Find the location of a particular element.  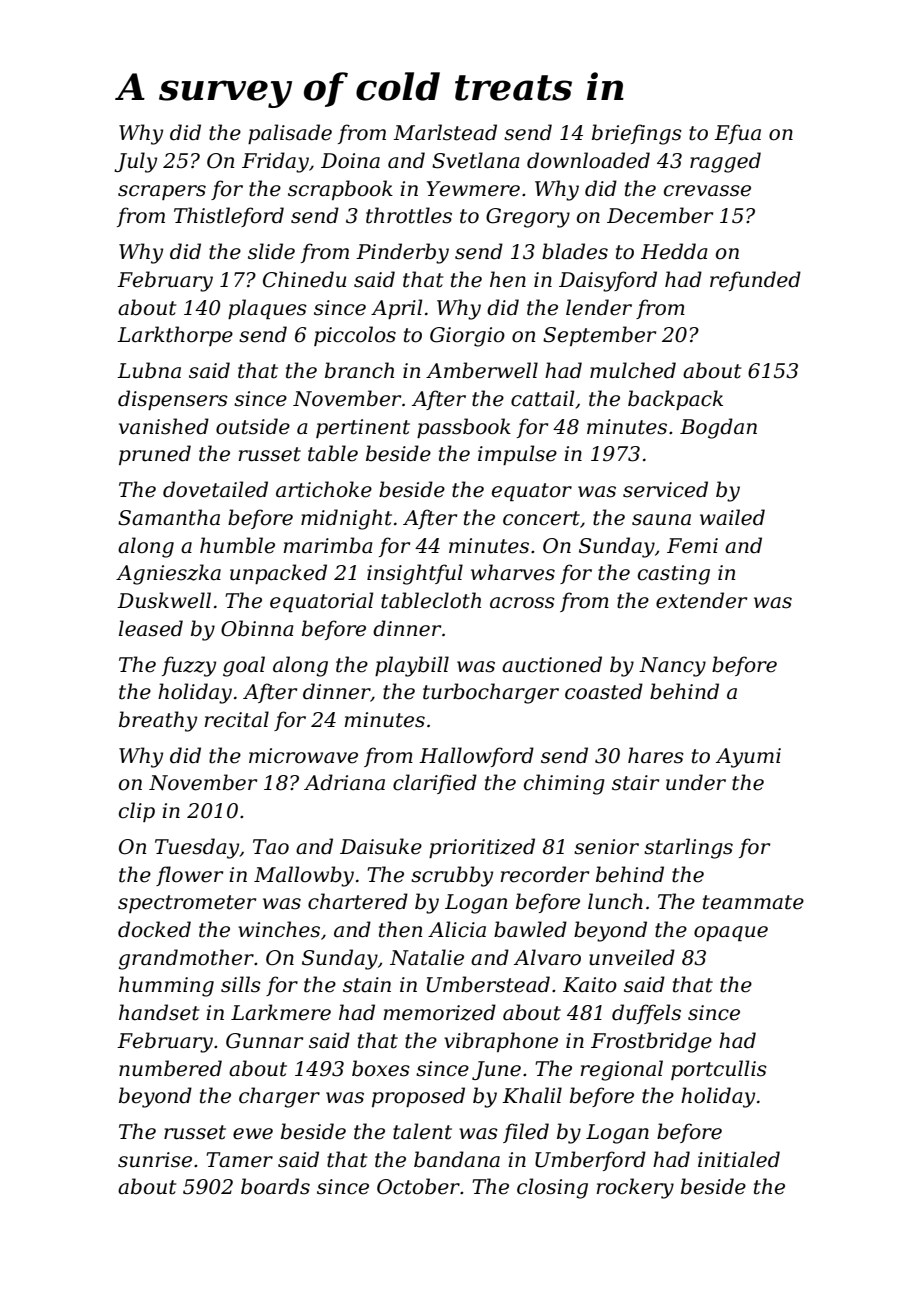

refunded is located at coordinates (755, 281).
